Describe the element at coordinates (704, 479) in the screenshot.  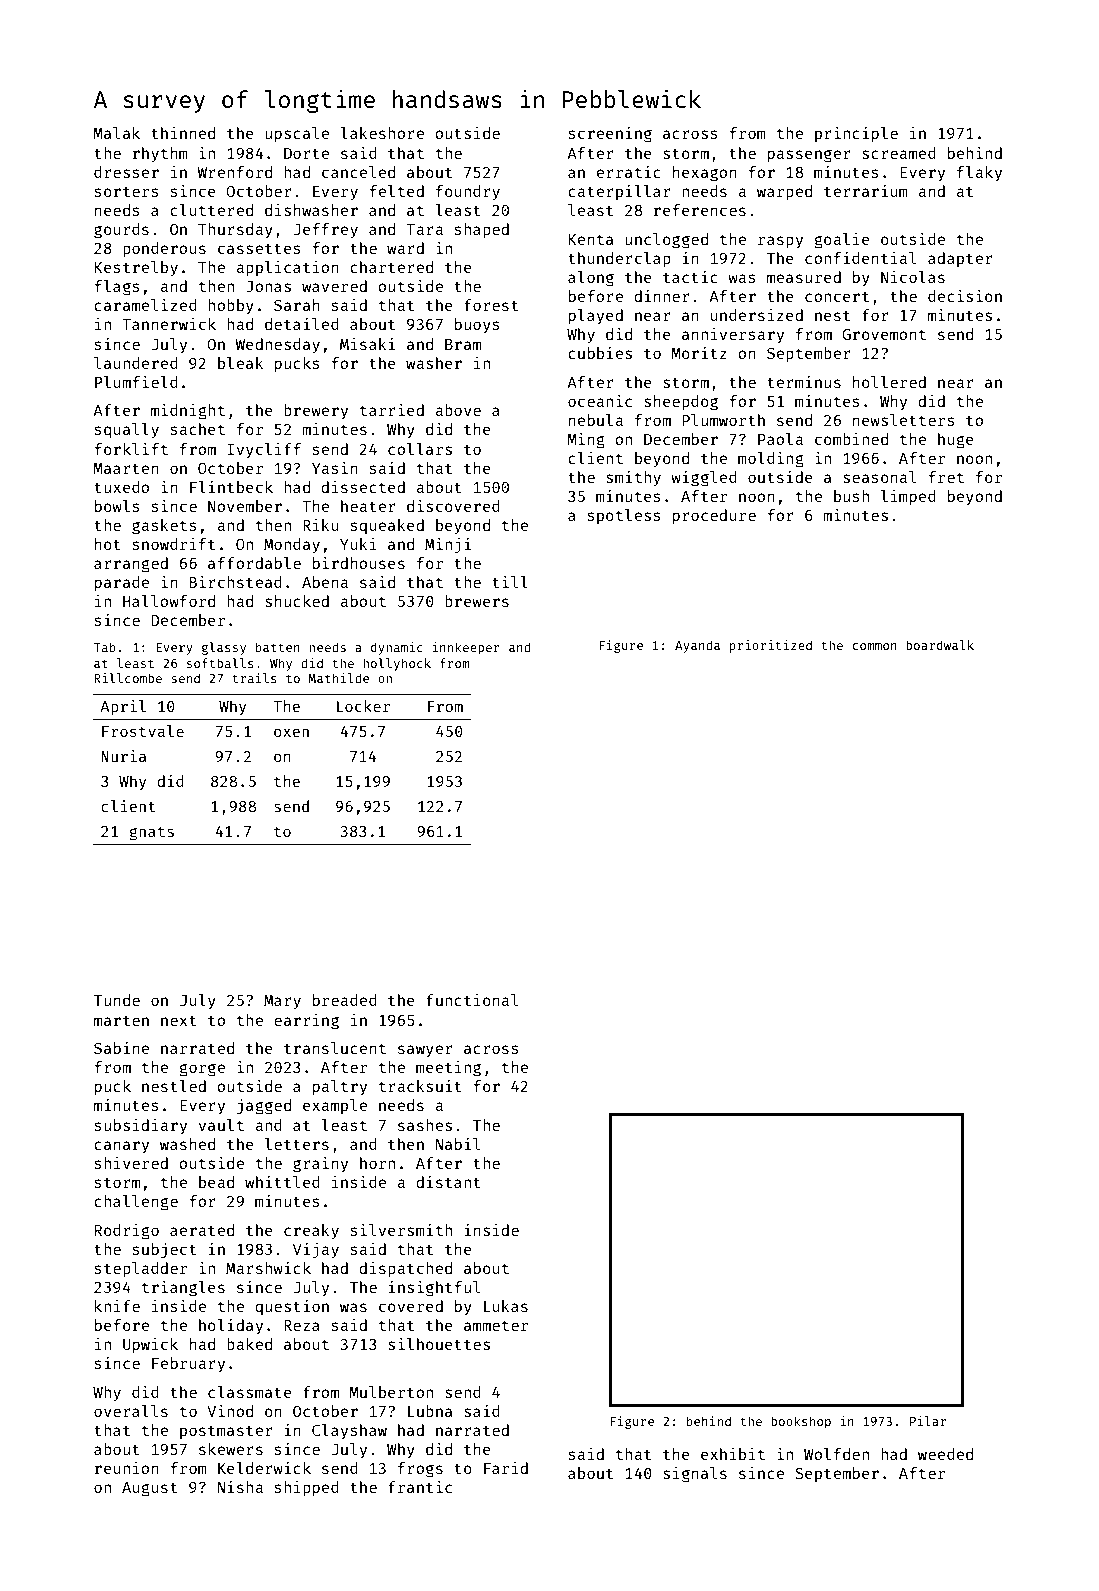
I see `wiggled` at that location.
